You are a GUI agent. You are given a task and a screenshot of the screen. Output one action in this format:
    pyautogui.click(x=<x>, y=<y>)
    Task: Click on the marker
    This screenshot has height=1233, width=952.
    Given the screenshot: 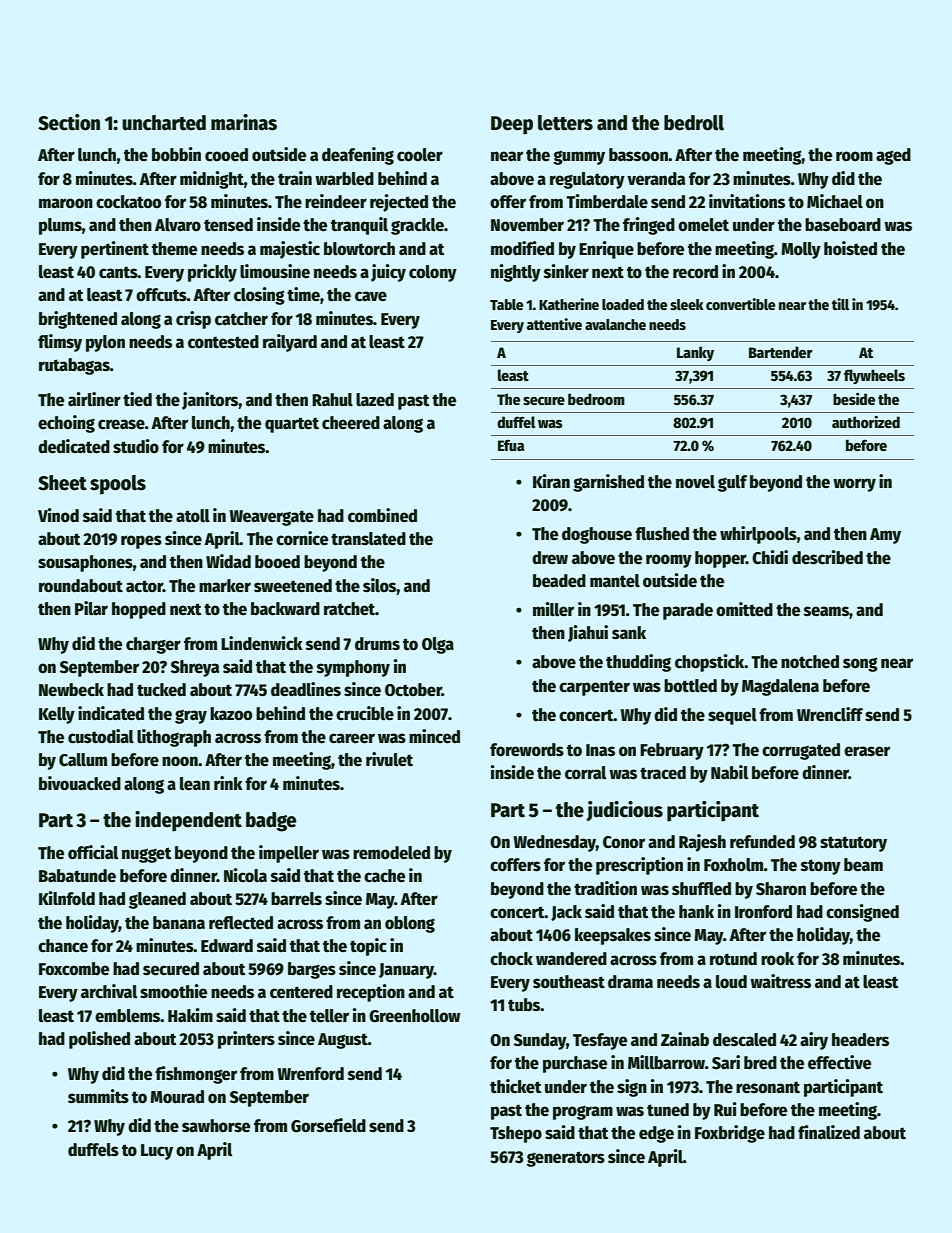 What is the action you would take?
    pyautogui.click(x=225, y=586)
